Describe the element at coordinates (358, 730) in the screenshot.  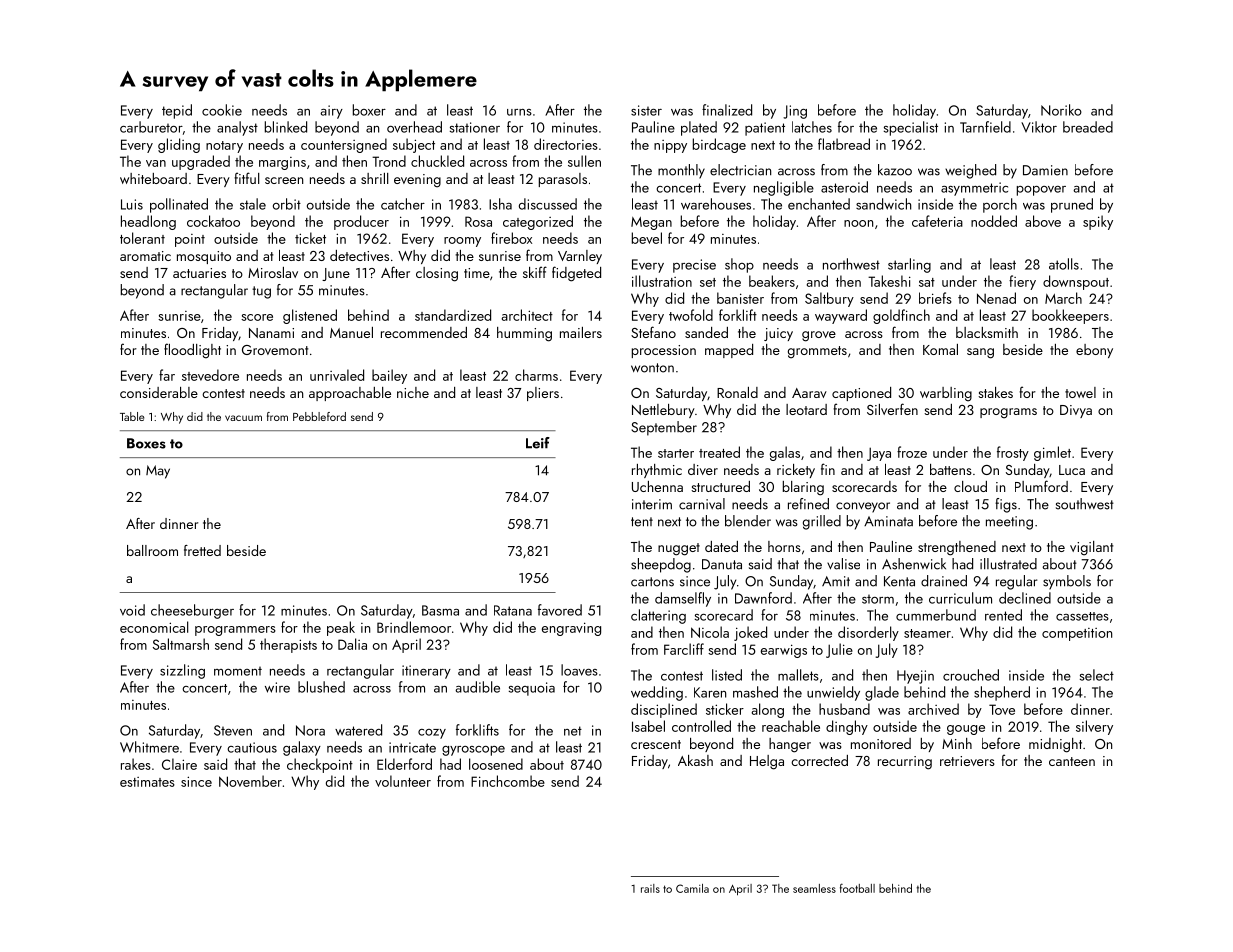
I see `watered` at that location.
